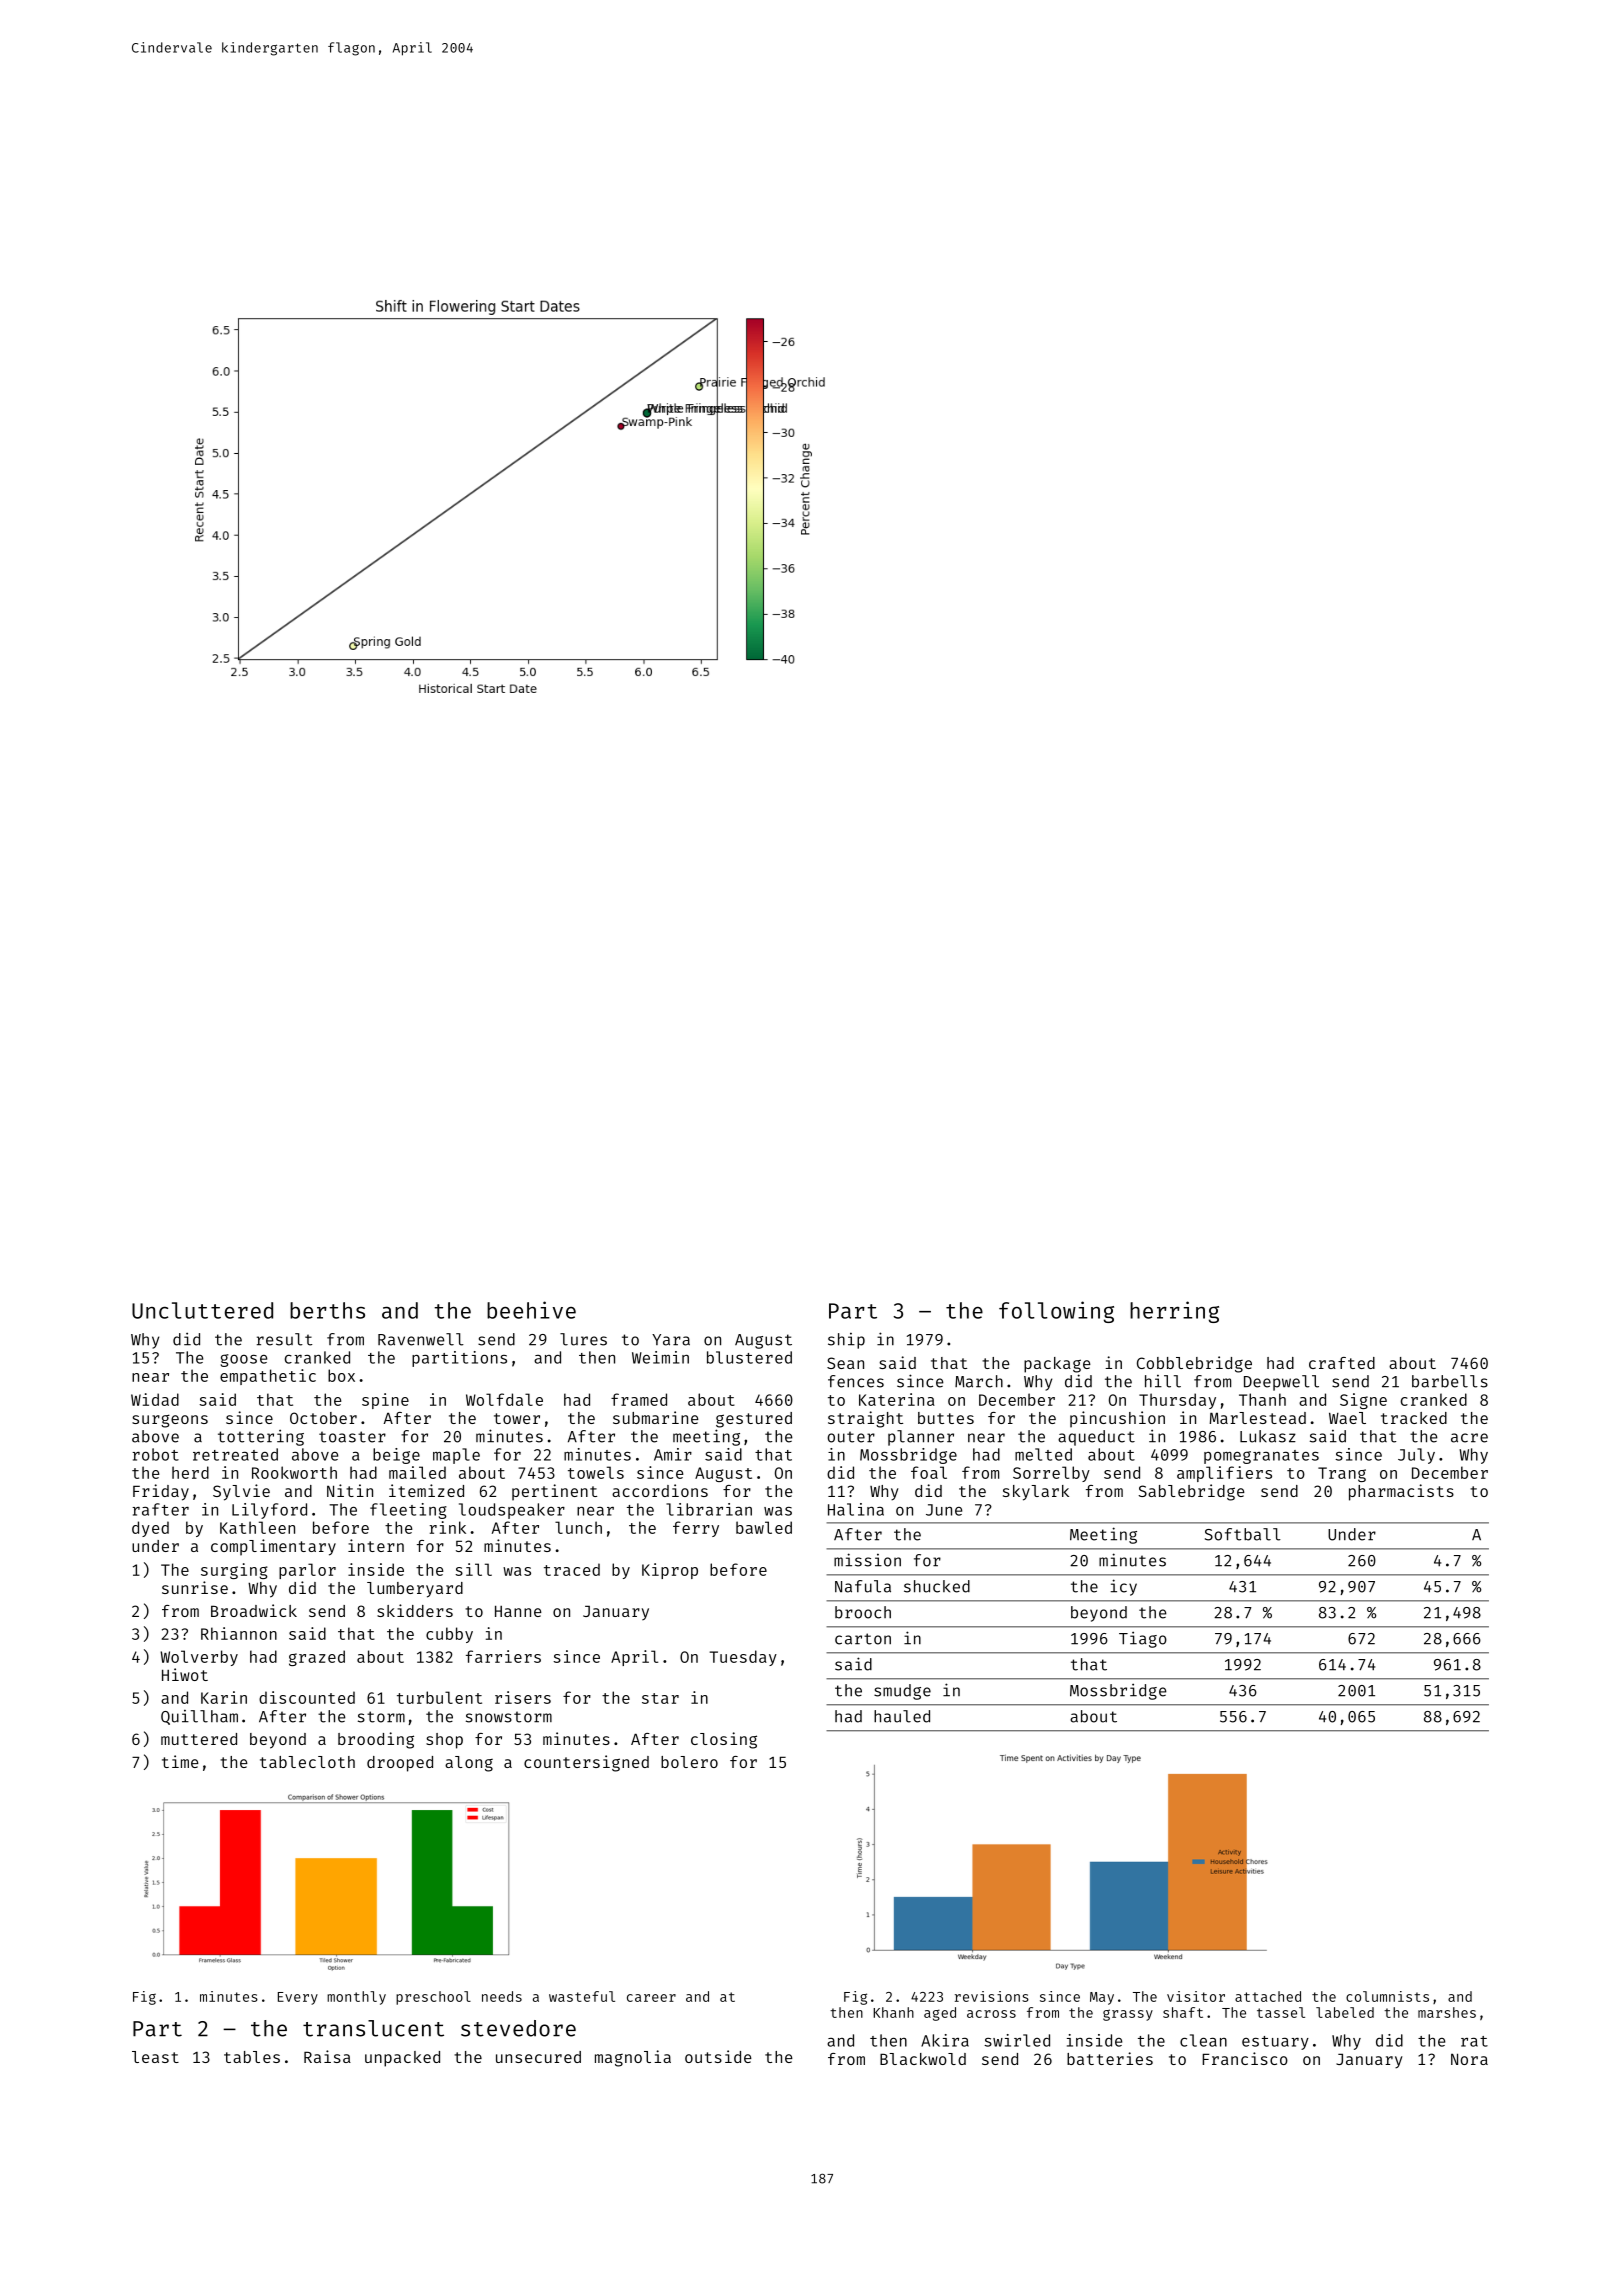 The image size is (1620, 2292). What do you see at coordinates (902, 1692) in the screenshot?
I see `smudge` at bounding box center [902, 1692].
